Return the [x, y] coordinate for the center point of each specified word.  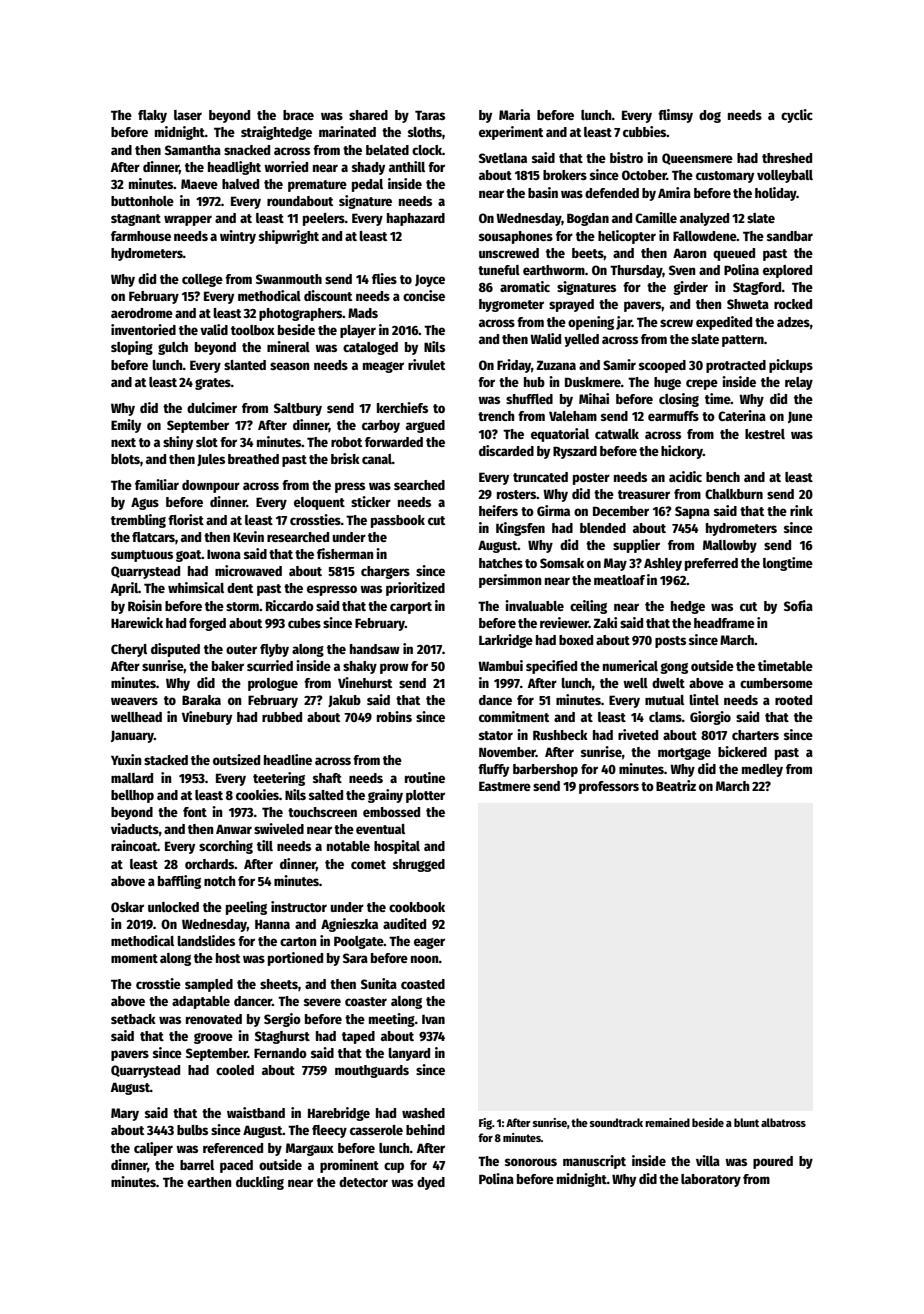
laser [188, 115]
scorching [226, 847]
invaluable [534, 605]
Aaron [690, 253]
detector [363, 1182]
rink [801, 510]
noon [425, 959]
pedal [367, 185]
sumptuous [142, 556]
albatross [783, 1122]
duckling [260, 1183]
